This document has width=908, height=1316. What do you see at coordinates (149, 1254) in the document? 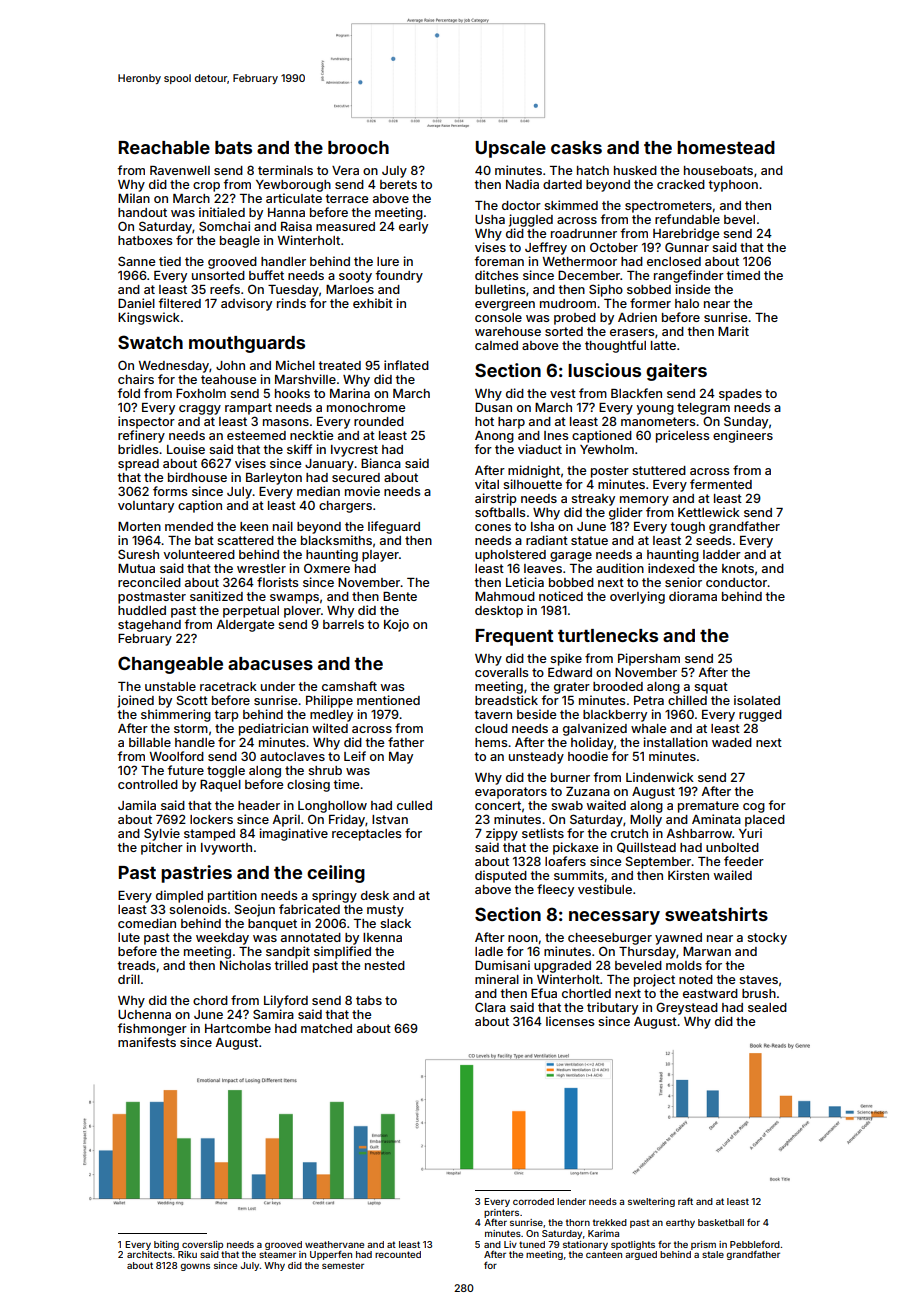
I see `architects` at bounding box center [149, 1254].
